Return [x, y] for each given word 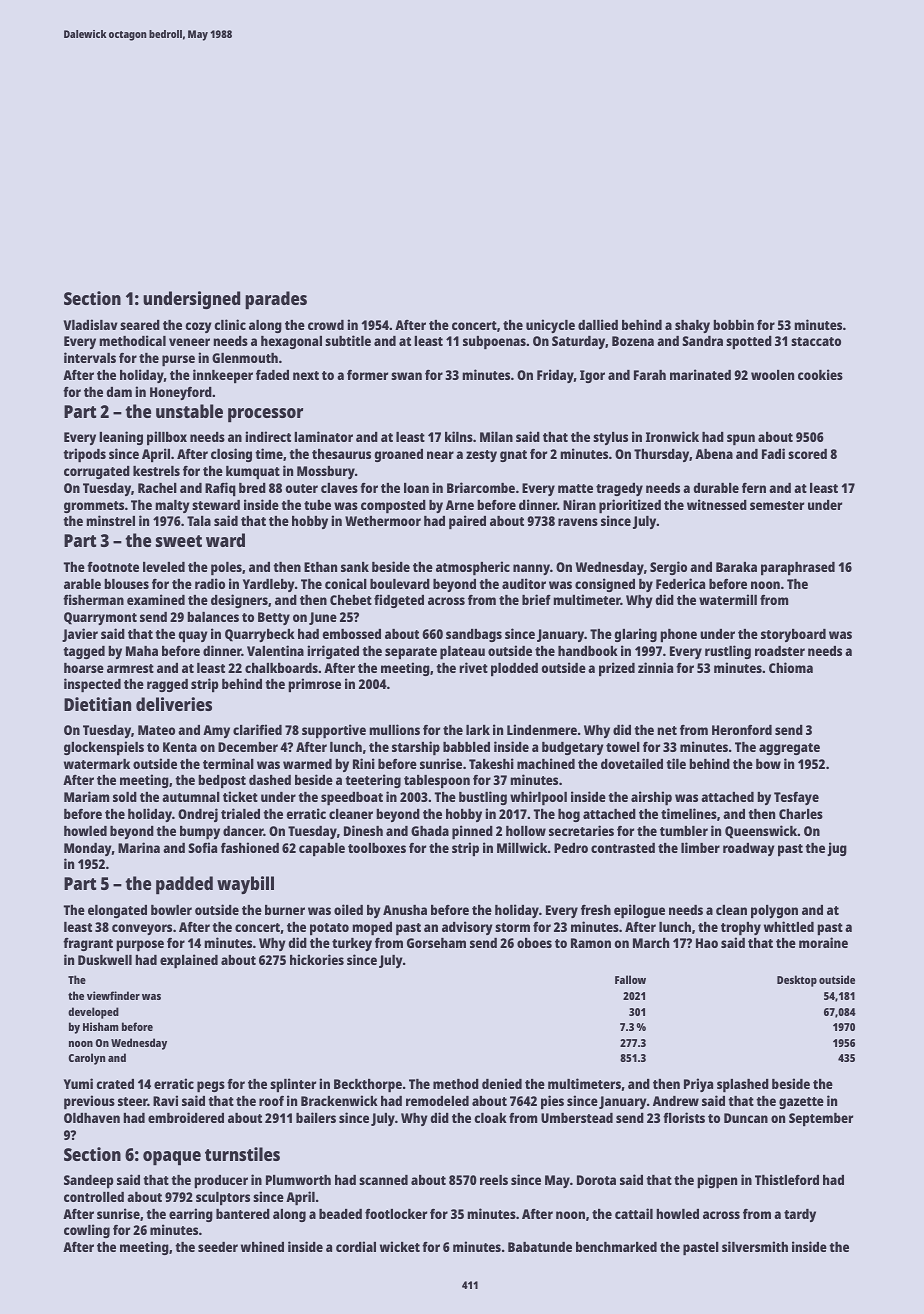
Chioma [791, 667]
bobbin [733, 324]
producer [221, 1181]
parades [276, 300]
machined [546, 763]
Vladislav [90, 324]
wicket [400, 1246]
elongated [117, 911]
